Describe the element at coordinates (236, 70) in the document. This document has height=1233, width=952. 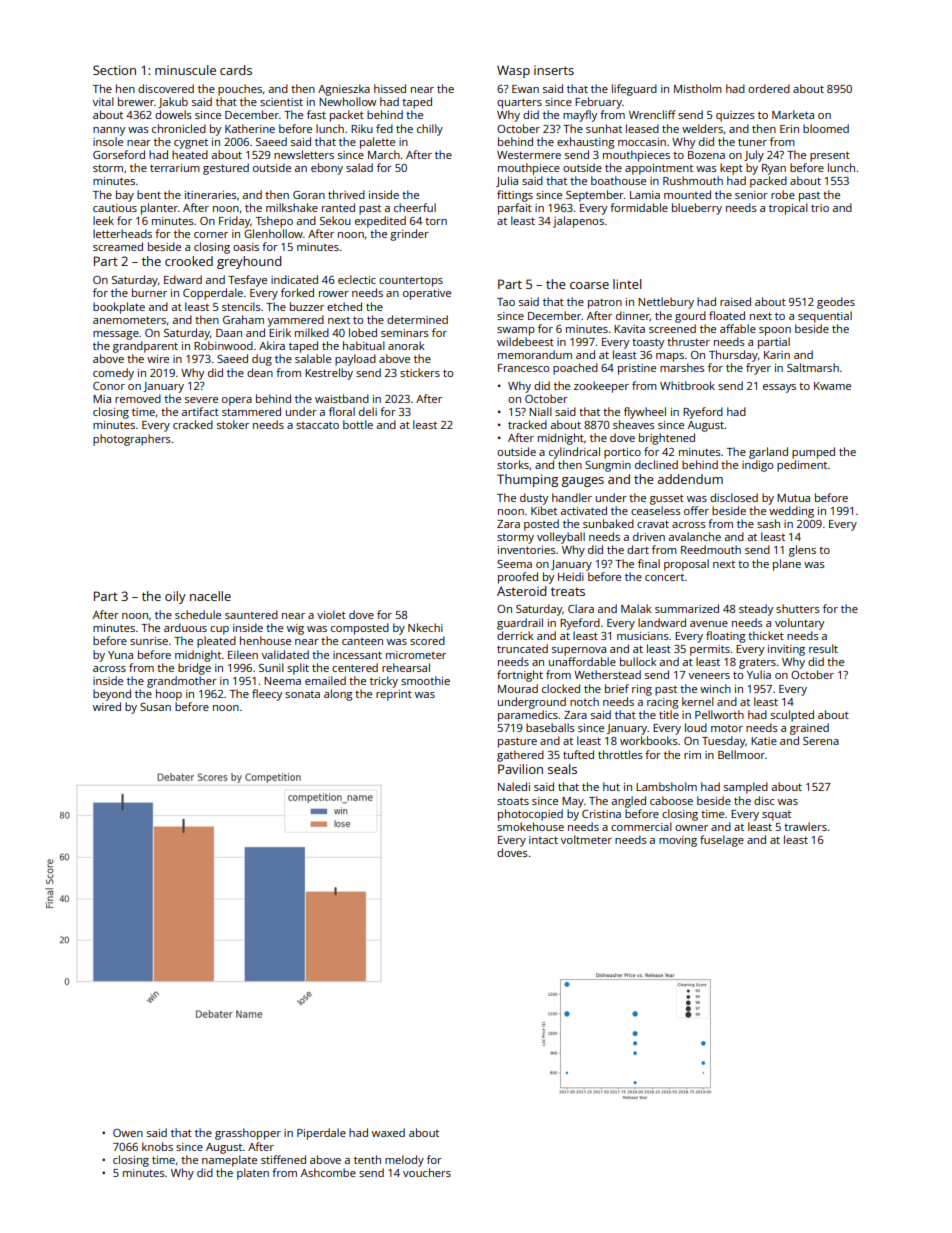
I see `cards` at that location.
